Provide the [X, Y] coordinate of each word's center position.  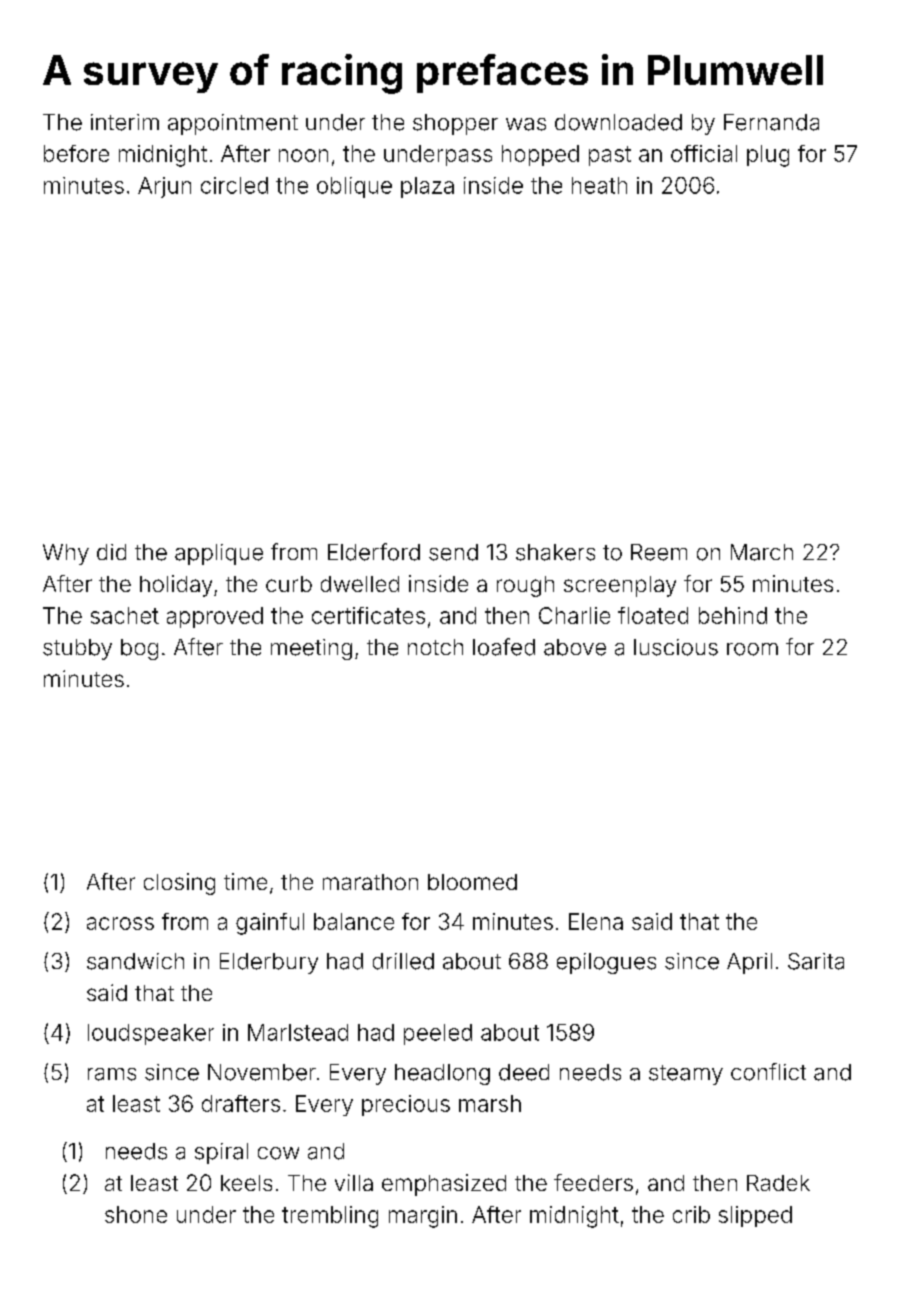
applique [219, 554]
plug [768, 156]
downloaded [618, 122]
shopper [455, 124]
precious [406, 1105]
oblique [354, 187]
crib [691, 1214]
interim [125, 122]
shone [136, 1214]
